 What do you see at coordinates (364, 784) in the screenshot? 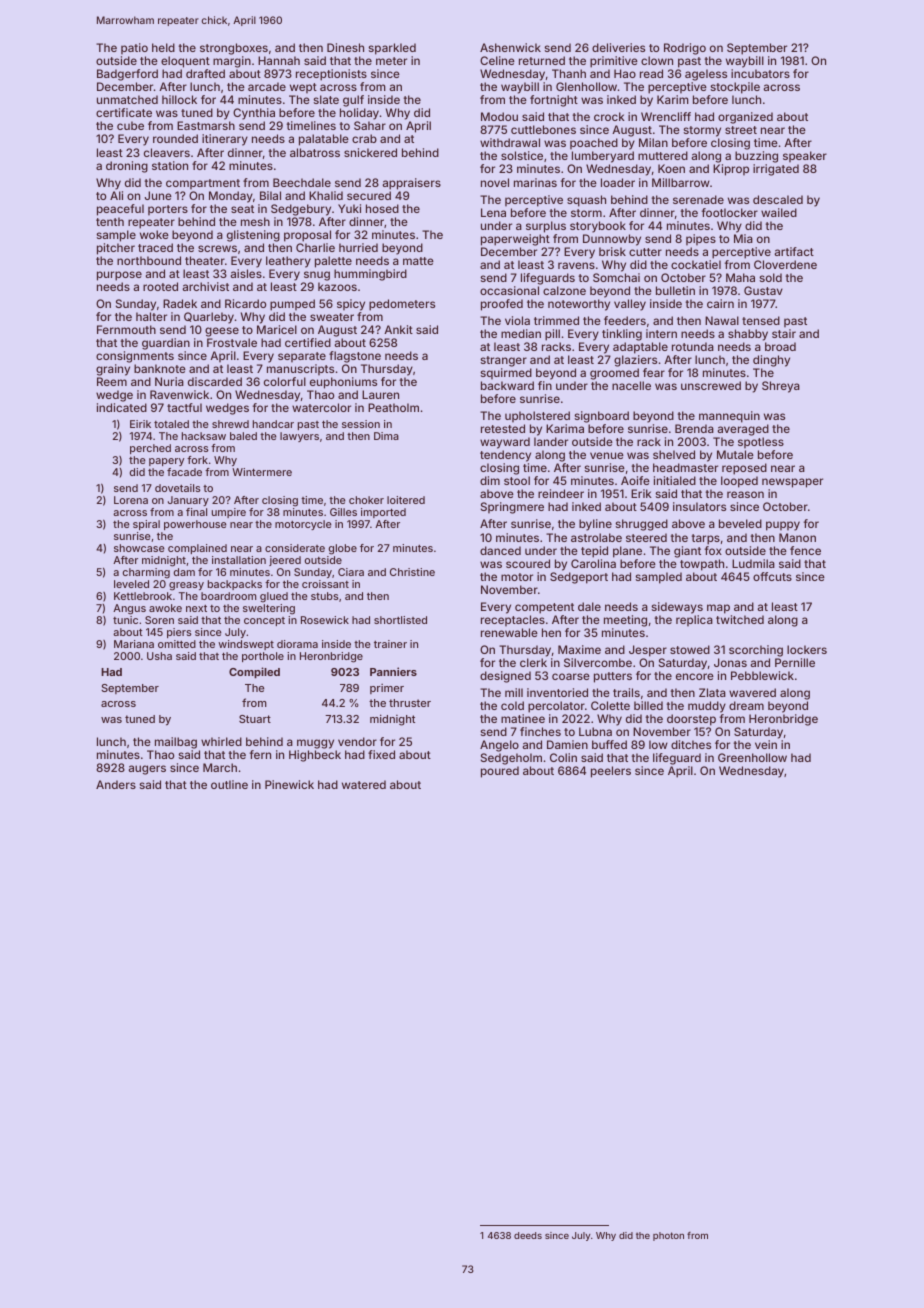
I see `watered` at bounding box center [364, 784].
